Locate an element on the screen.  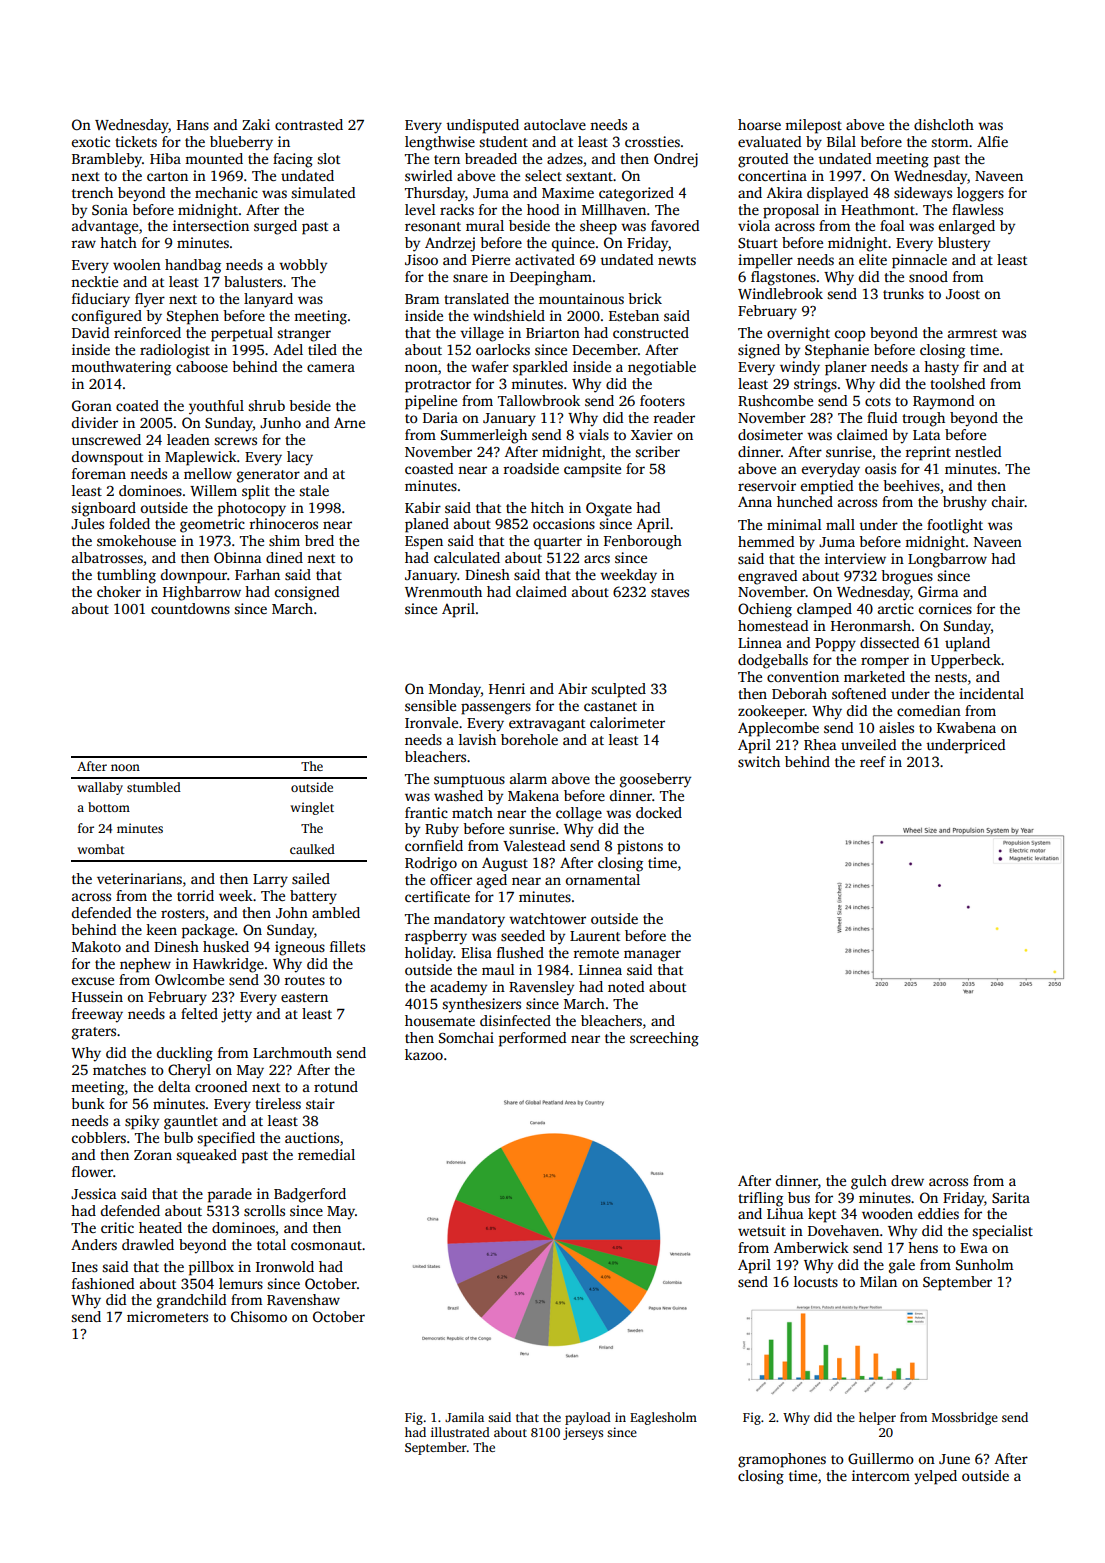
performed is located at coordinates (532, 1039).
